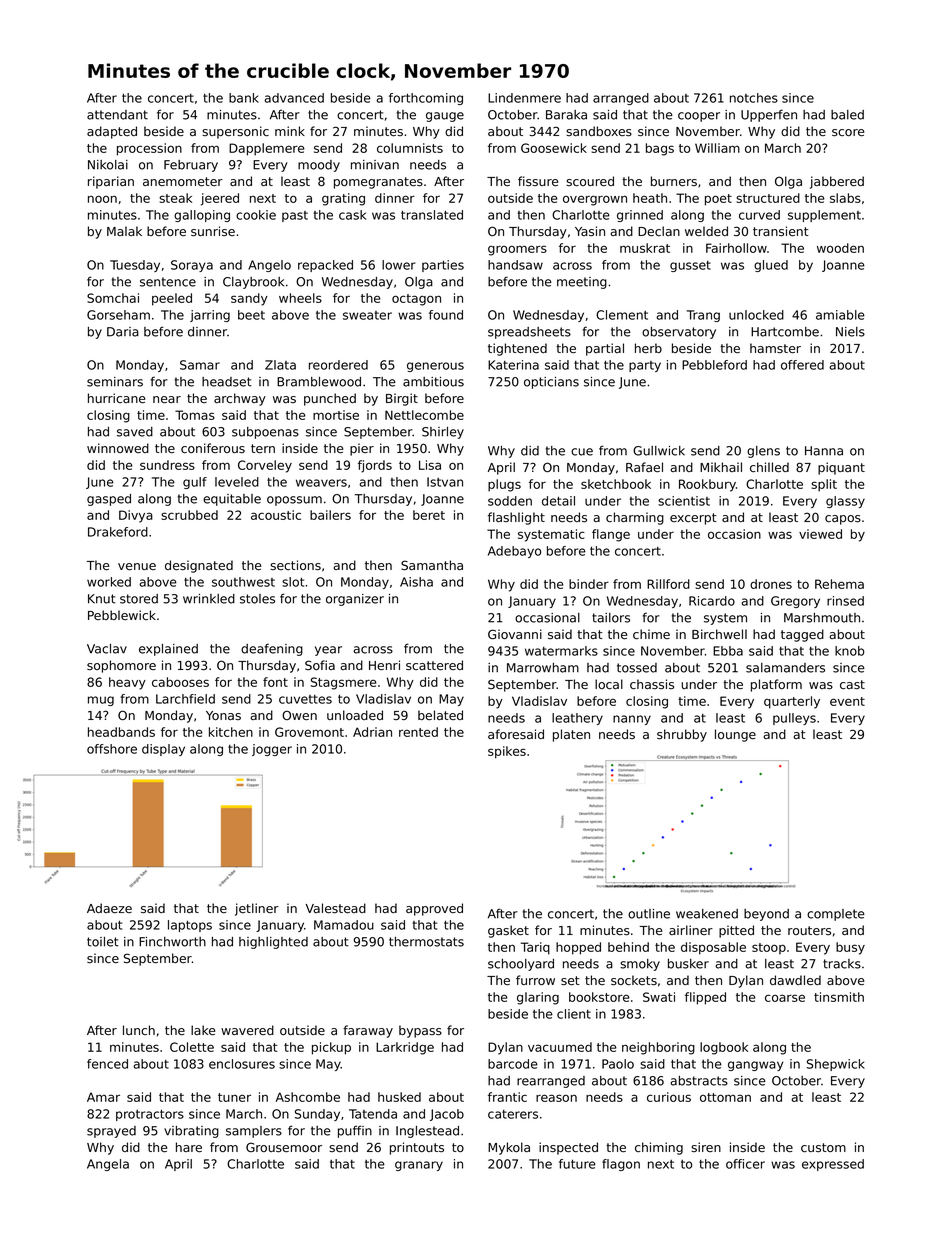  What do you see at coordinates (776, 685) in the screenshot?
I see `platform` at bounding box center [776, 685].
